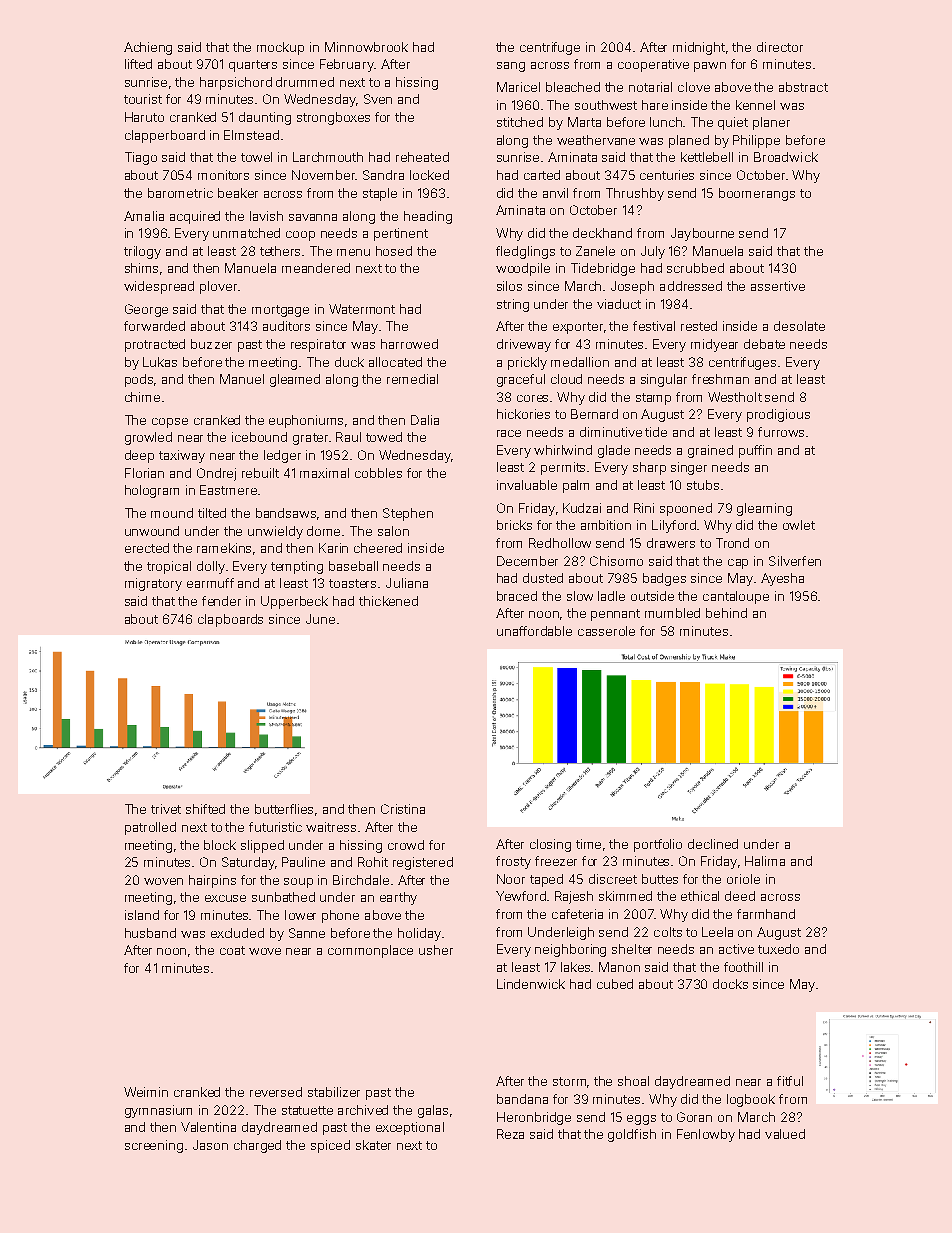  Describe the element at coordinates (408, 514) in the screenshot. I see `Stephen` at that location.
